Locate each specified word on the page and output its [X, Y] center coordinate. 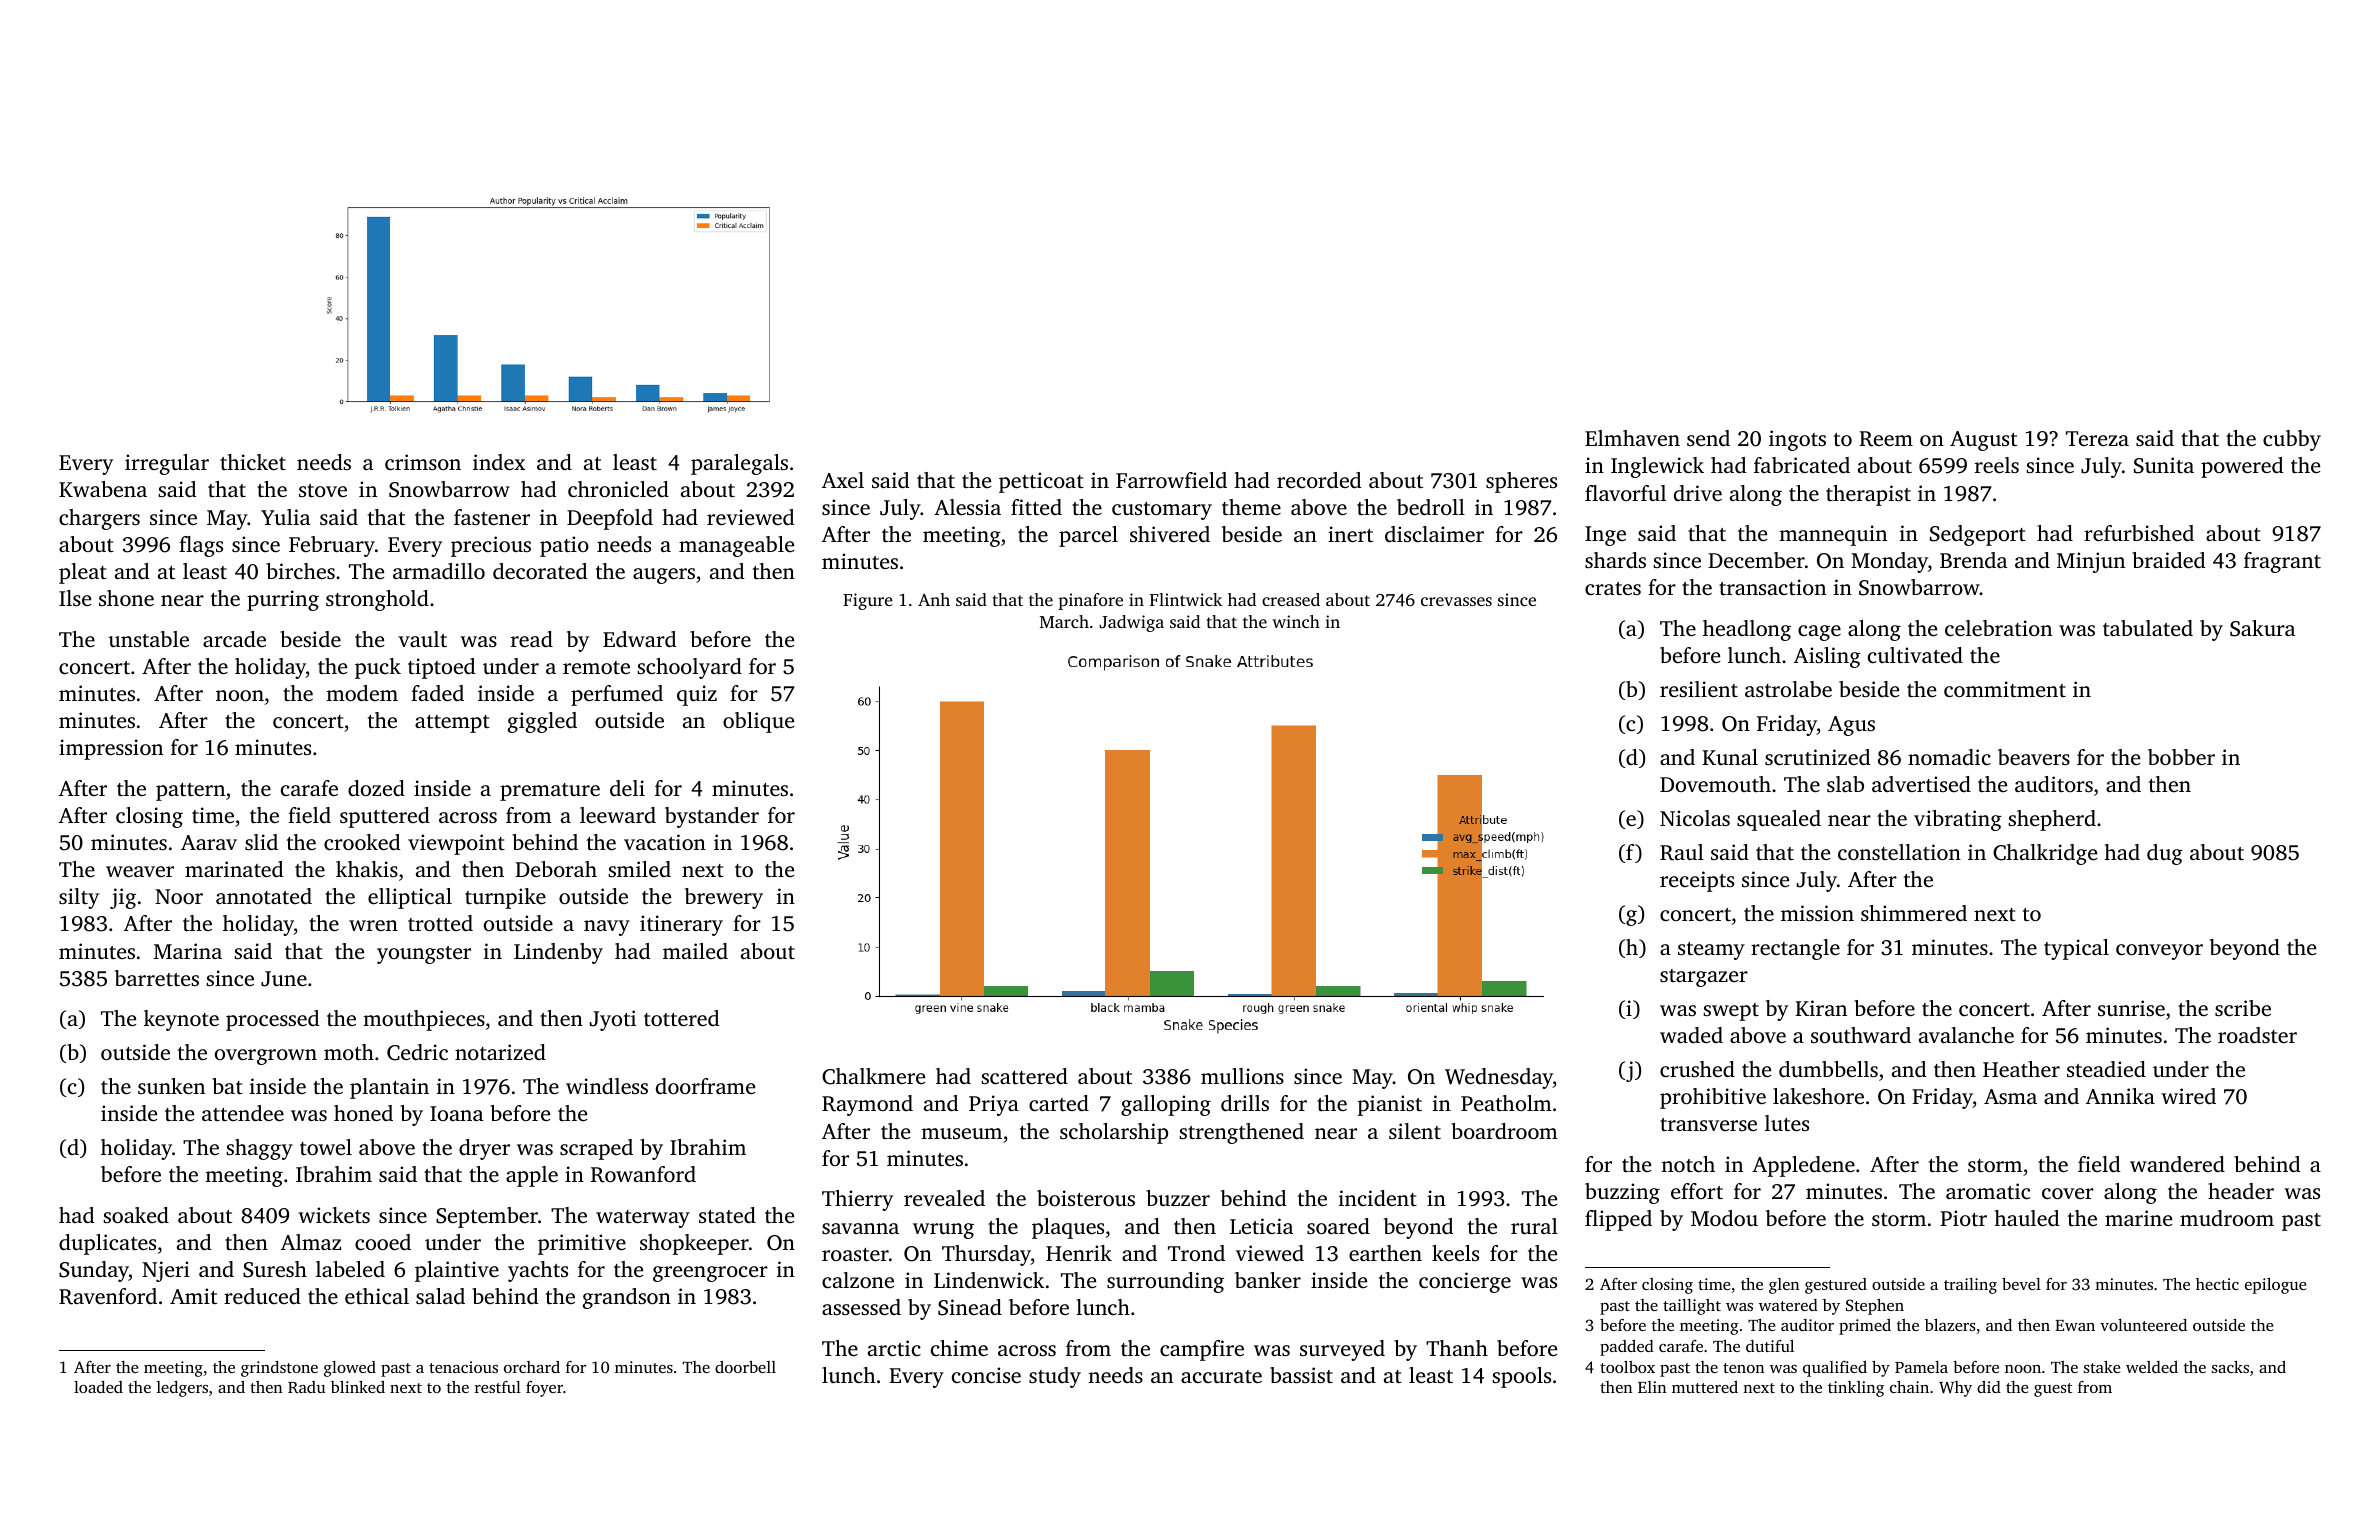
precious [491, 546]
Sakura [2262, 628]
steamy [1711, 951]
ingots [1797, 440]
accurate [1221, 1376]
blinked [358, 1387]
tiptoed [441, 668]
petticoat [1041, 482]
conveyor [2159, 952]
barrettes [157, 978]
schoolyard [689, 668]
